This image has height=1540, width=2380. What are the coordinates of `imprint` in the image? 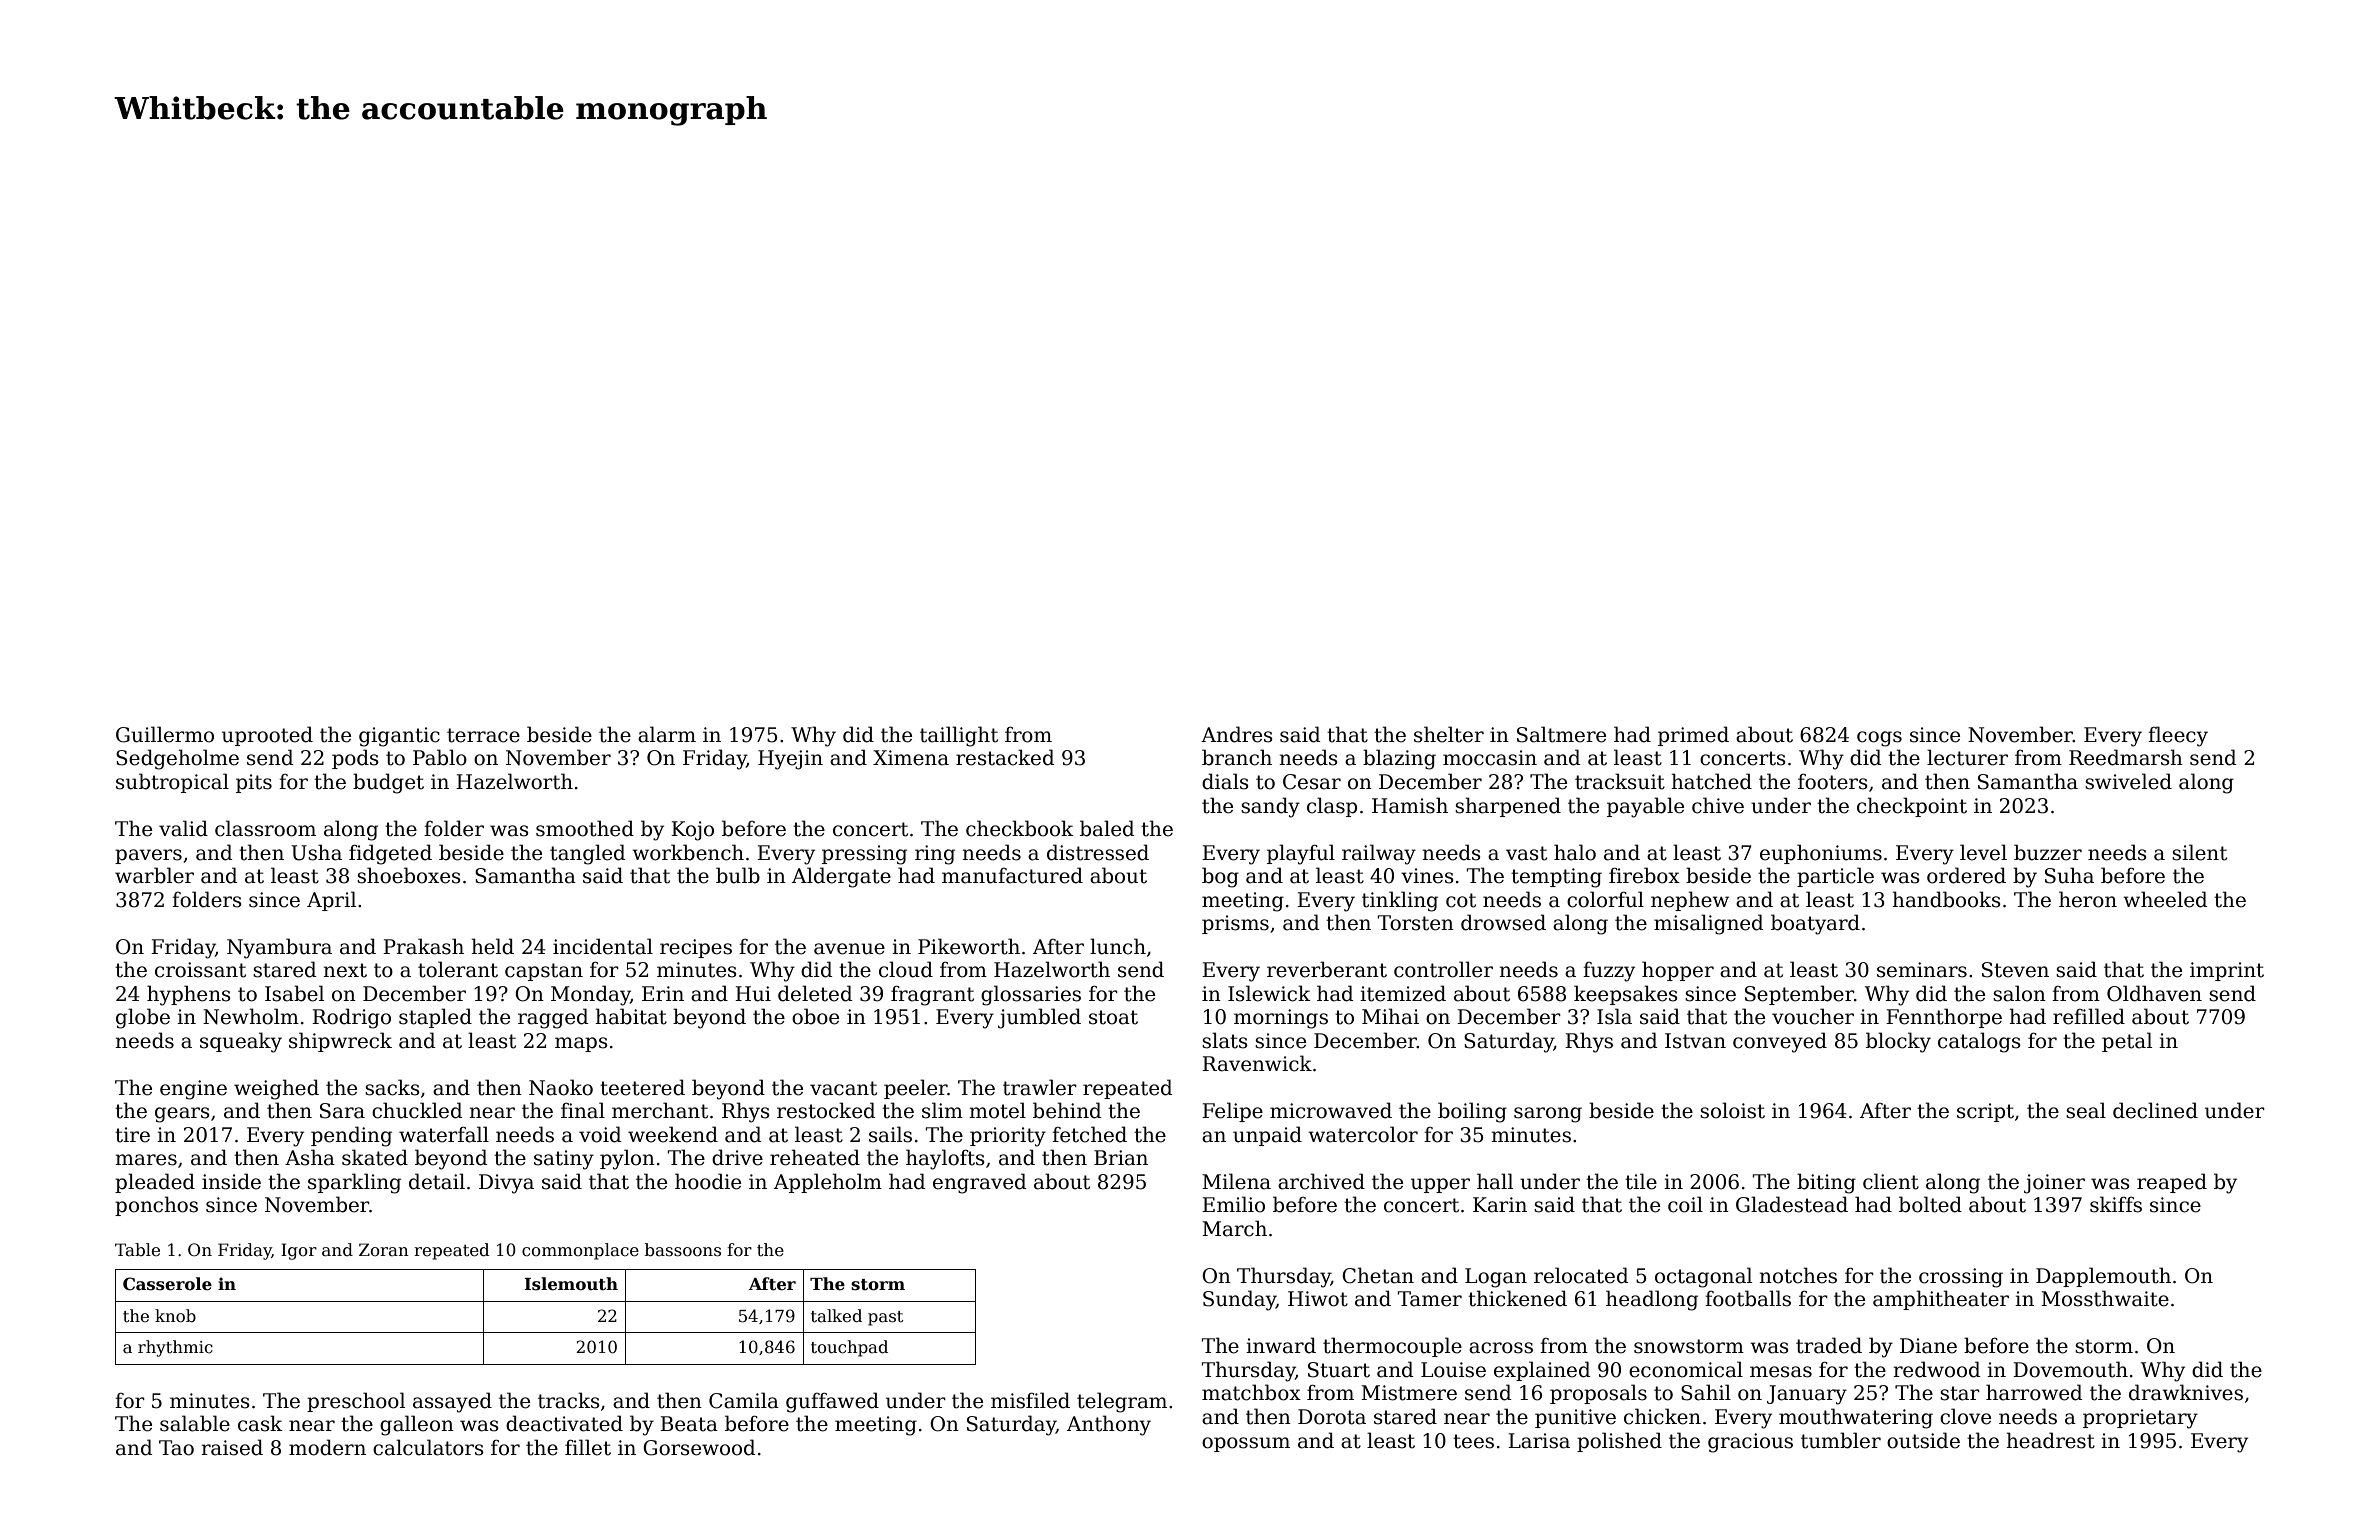 It's located at (2227, 971).
